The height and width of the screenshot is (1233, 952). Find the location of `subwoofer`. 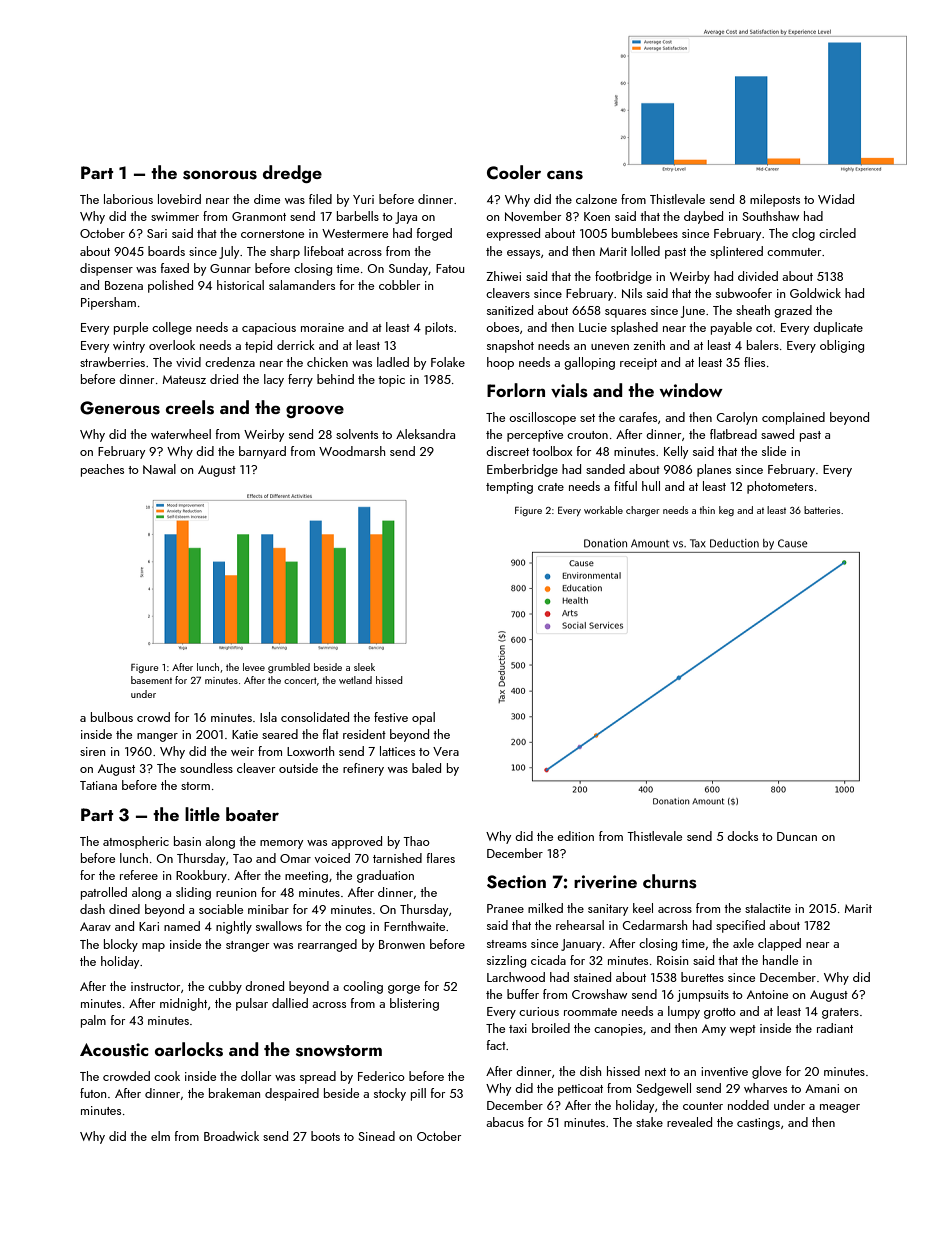

subwoofer is located at coordinates (744, 293).
